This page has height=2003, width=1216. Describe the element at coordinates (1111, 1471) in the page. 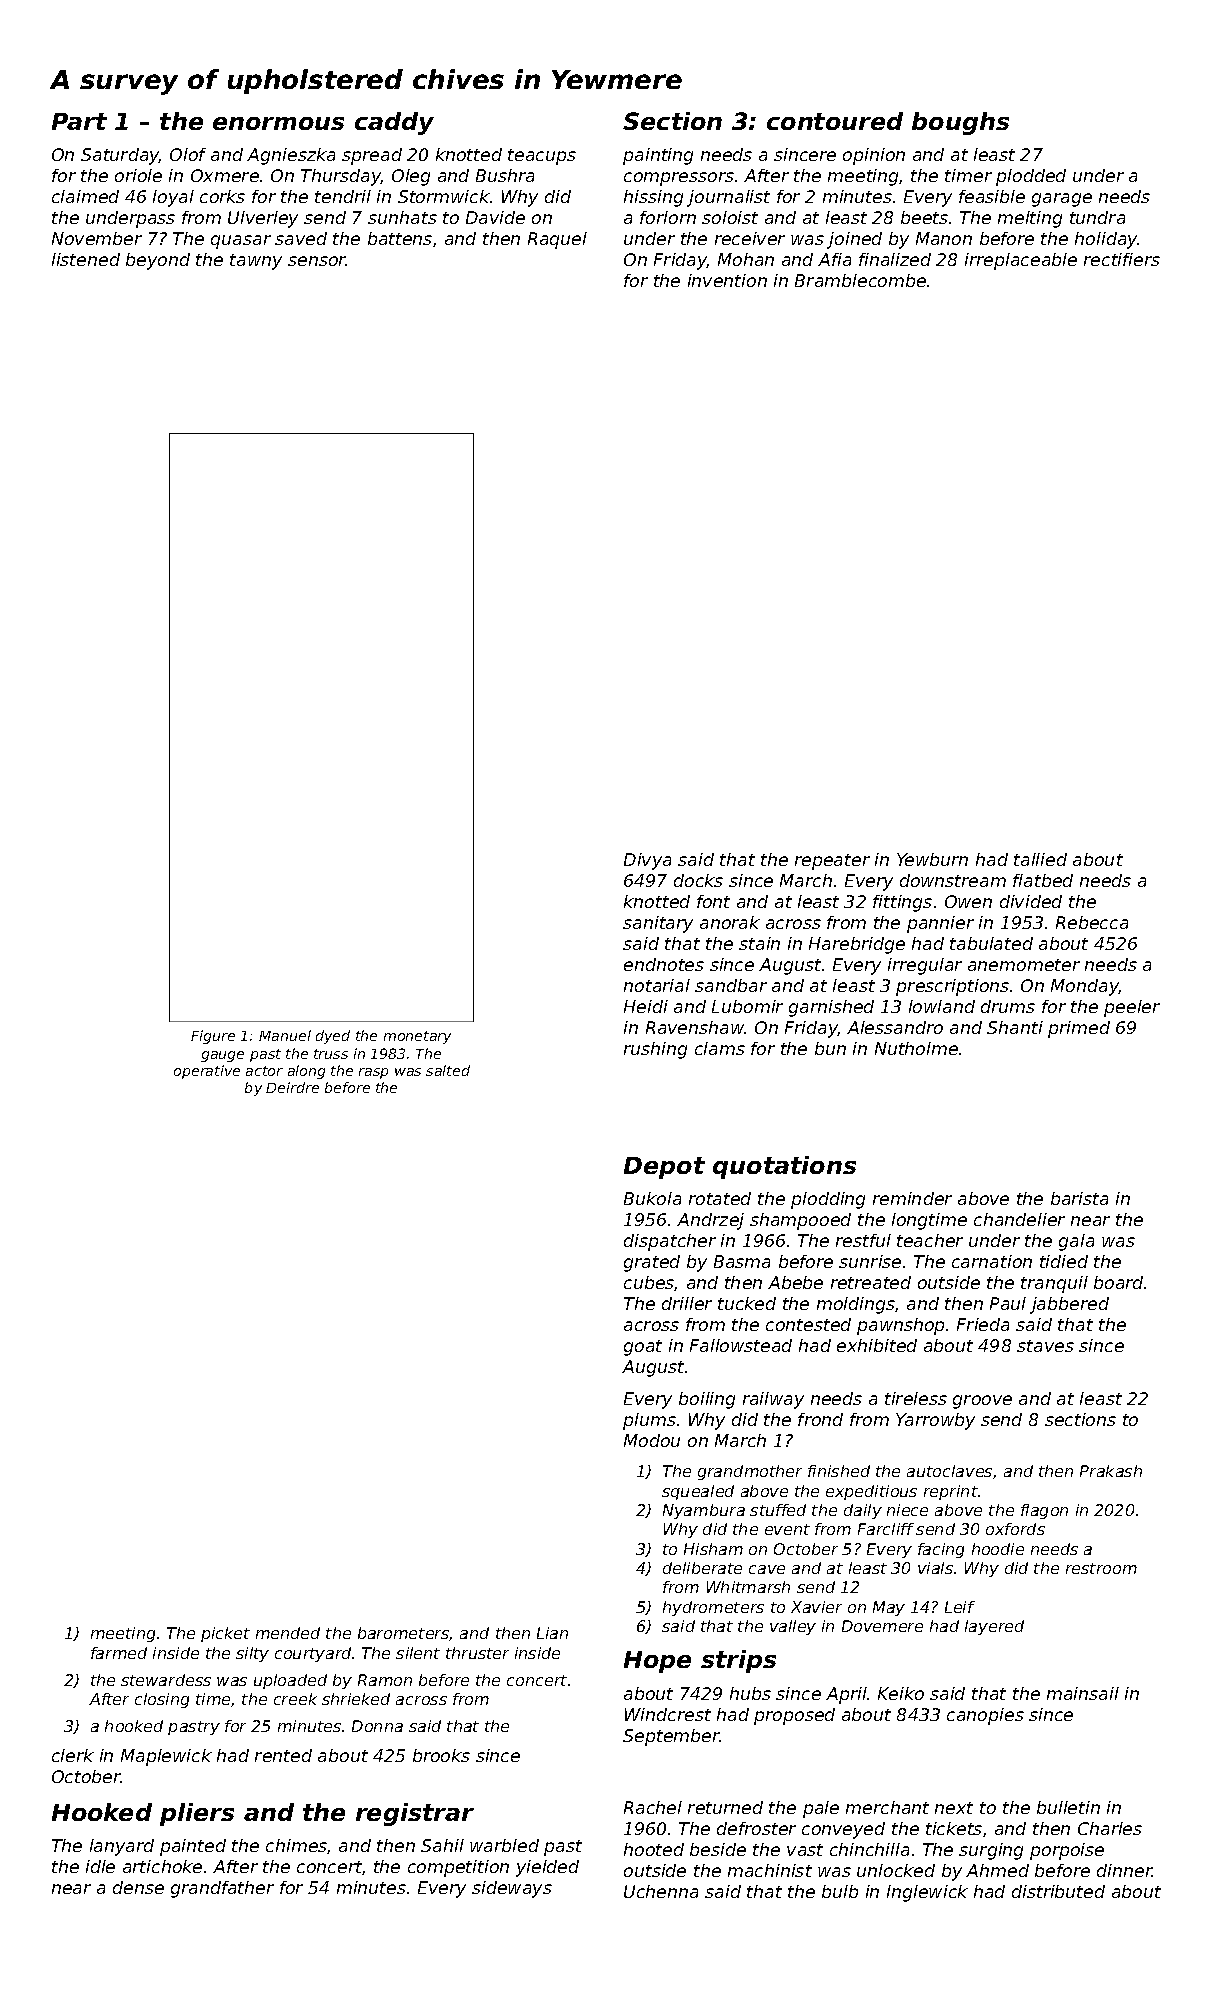

I see `Prakash` at that location.
